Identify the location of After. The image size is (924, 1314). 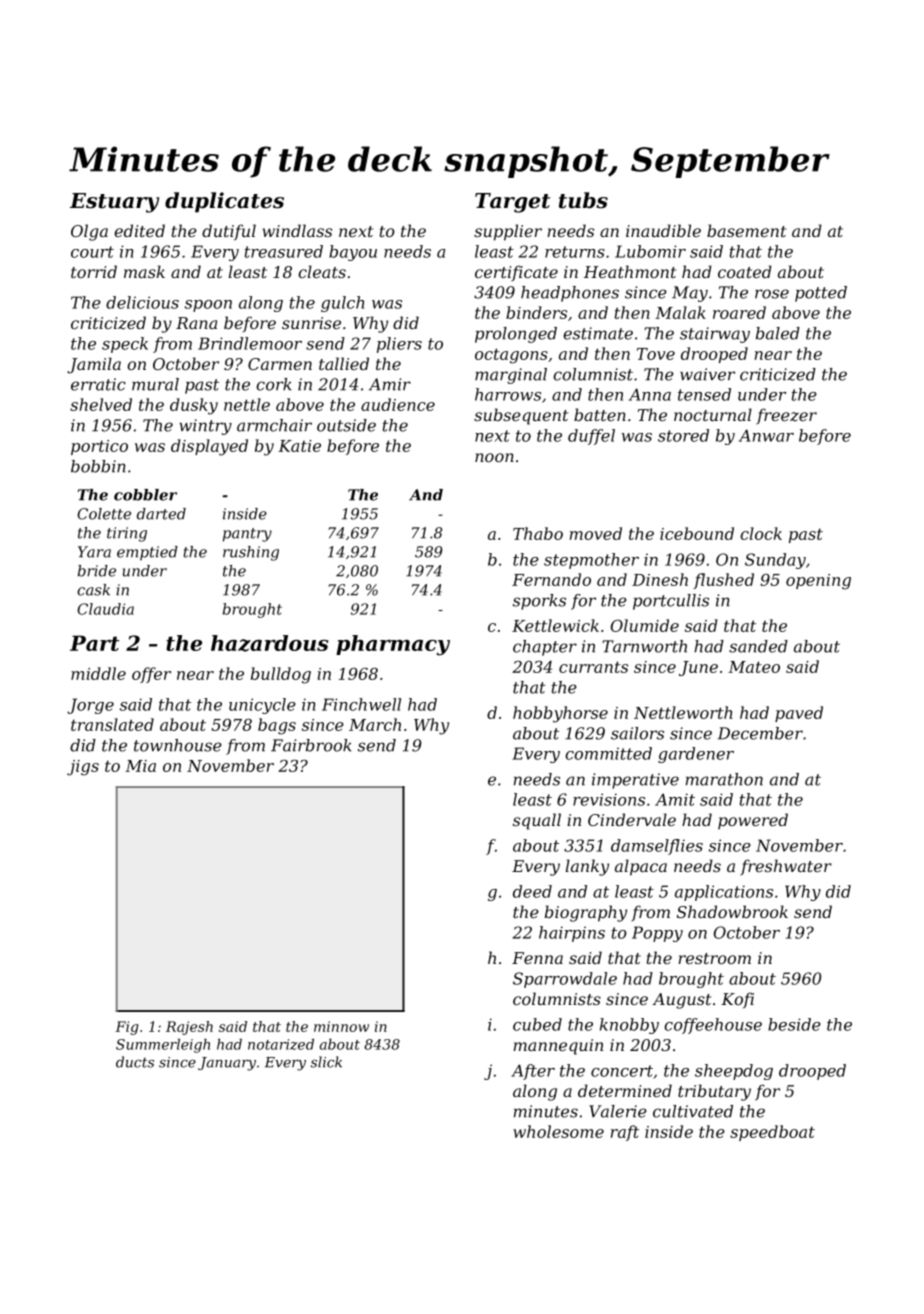
(533, 1072).
